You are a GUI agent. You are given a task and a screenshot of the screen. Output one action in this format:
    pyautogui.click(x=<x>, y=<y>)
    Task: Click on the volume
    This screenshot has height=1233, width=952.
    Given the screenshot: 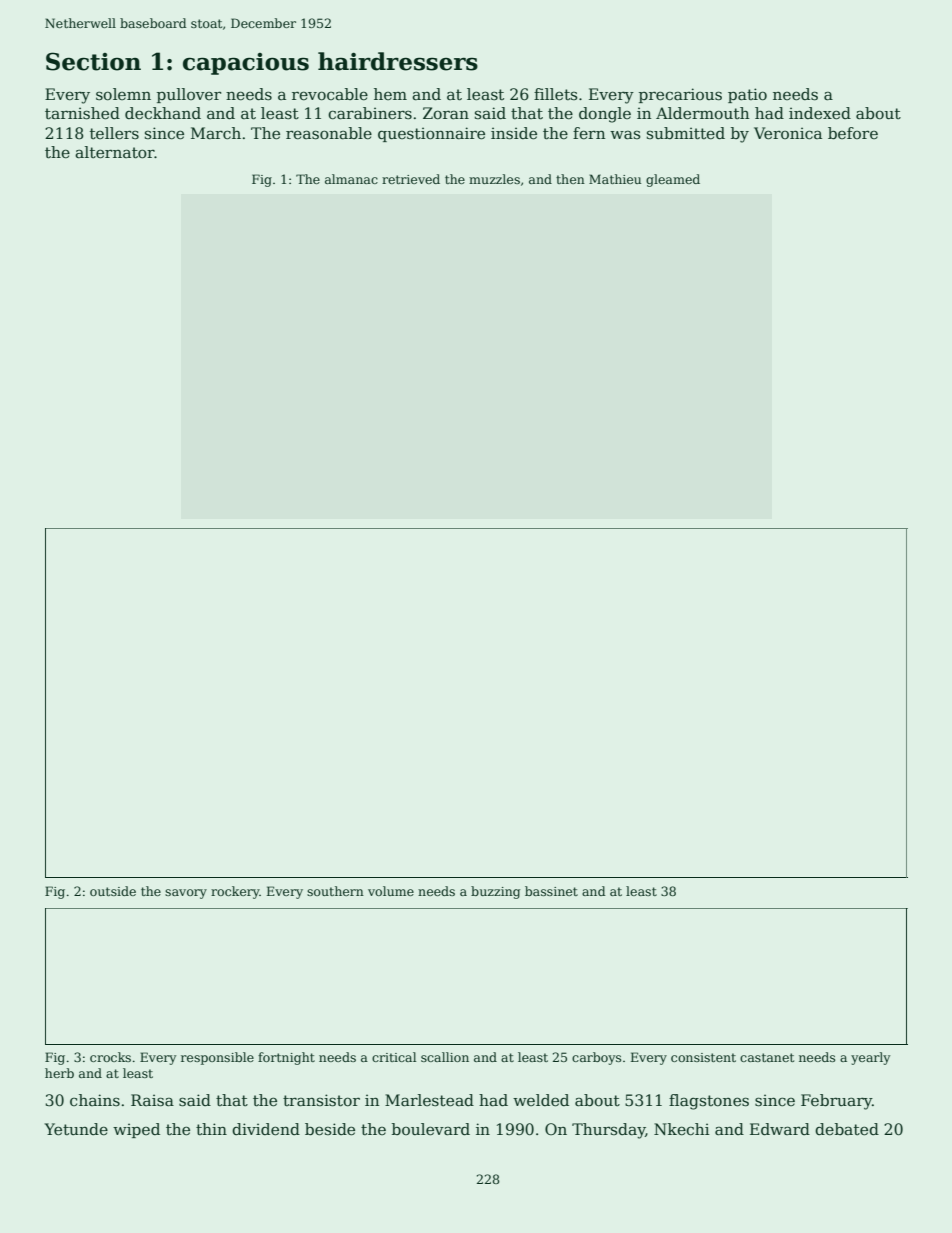 What is the action you would take?
    pyautogui.click(x=391, y=891)
